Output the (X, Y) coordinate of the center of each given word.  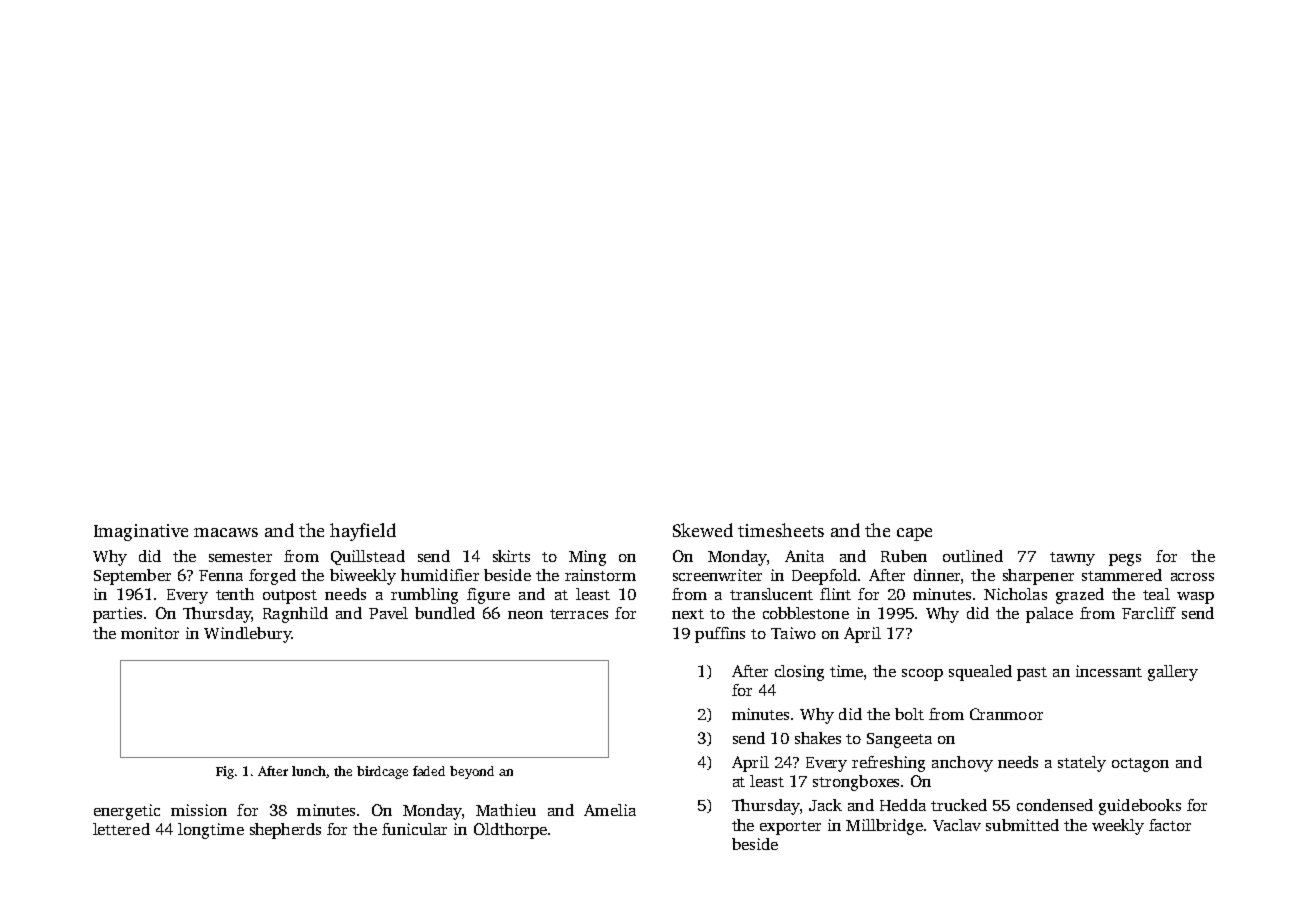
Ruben (904, 556)
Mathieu (506, 810)
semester (240, 557)
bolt (909, 714)
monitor (150, 633)
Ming (587, 558)
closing (799, 673)
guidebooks (1140, 807)
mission (199, 810)
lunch (309, 771)
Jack (825, 805)
